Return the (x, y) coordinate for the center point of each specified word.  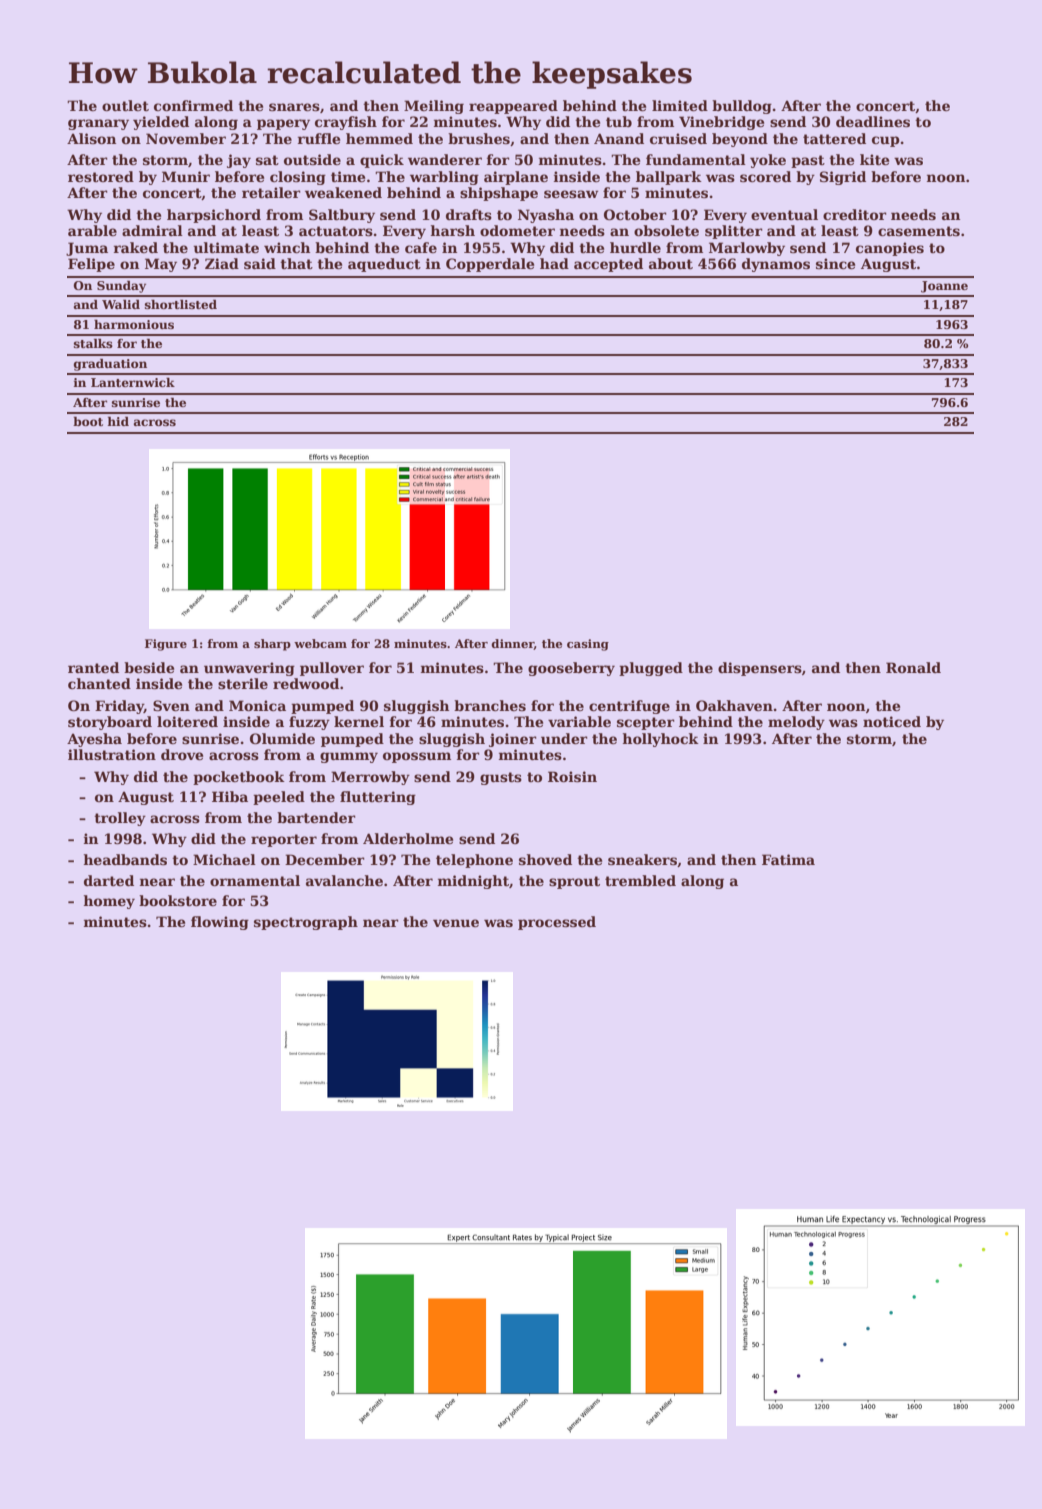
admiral (152, 230)
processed (557, 923)
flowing (220, 923)
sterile (243, 683)
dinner (512, 644)
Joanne (944, 287)
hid (118, 421)
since (835, 263)
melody (796, 723)
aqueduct (384, 265)
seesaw (571, 194)
